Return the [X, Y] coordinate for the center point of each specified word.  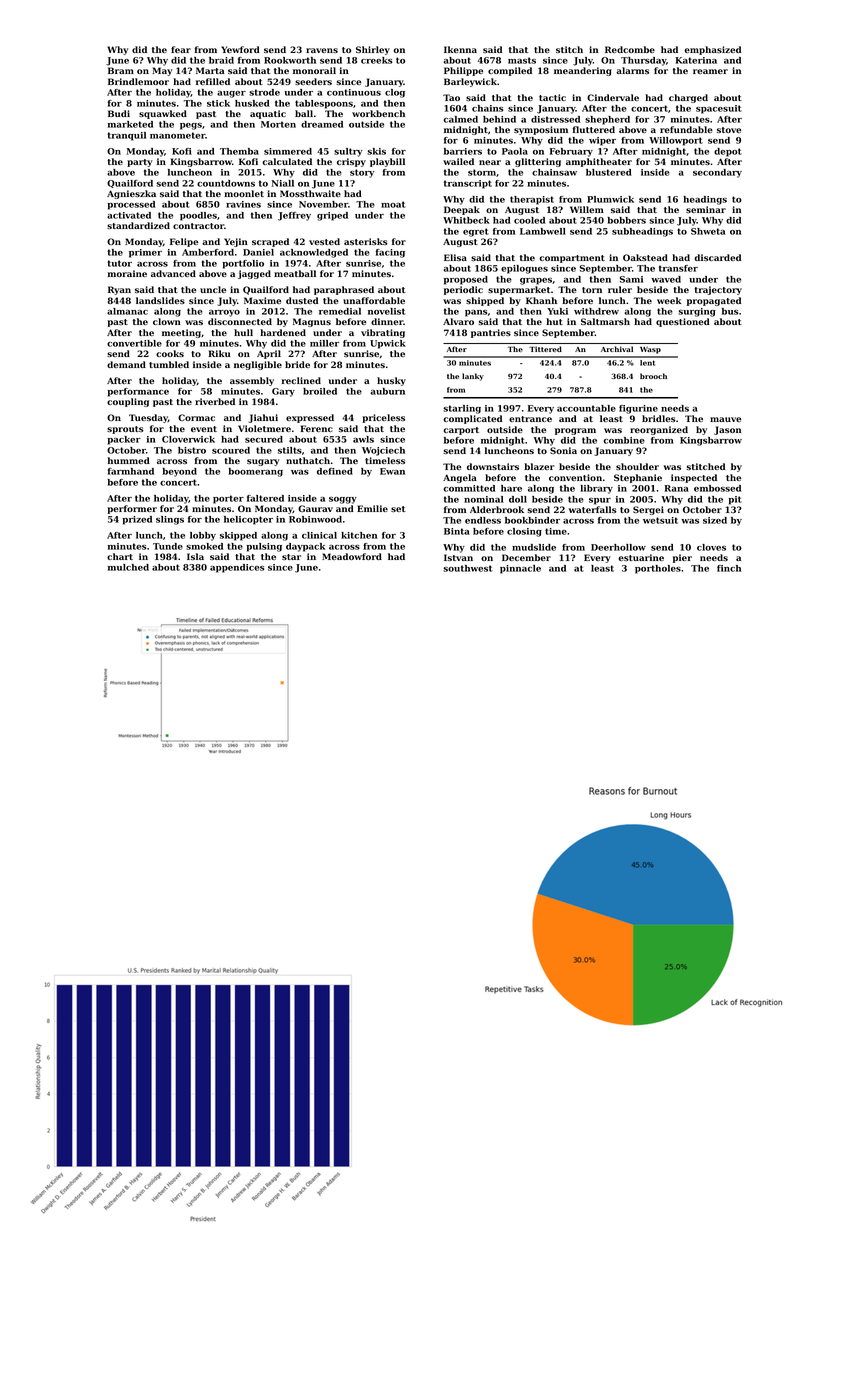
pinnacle [520, 569]
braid [221, 60]
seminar [706, 209]
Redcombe [630, 49]
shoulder [637, 466]
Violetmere [264, 428]
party [139, 163]
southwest [467, 568]
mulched [128, 567]
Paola [515, 151]
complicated [472, 419]
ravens [322, 50]
